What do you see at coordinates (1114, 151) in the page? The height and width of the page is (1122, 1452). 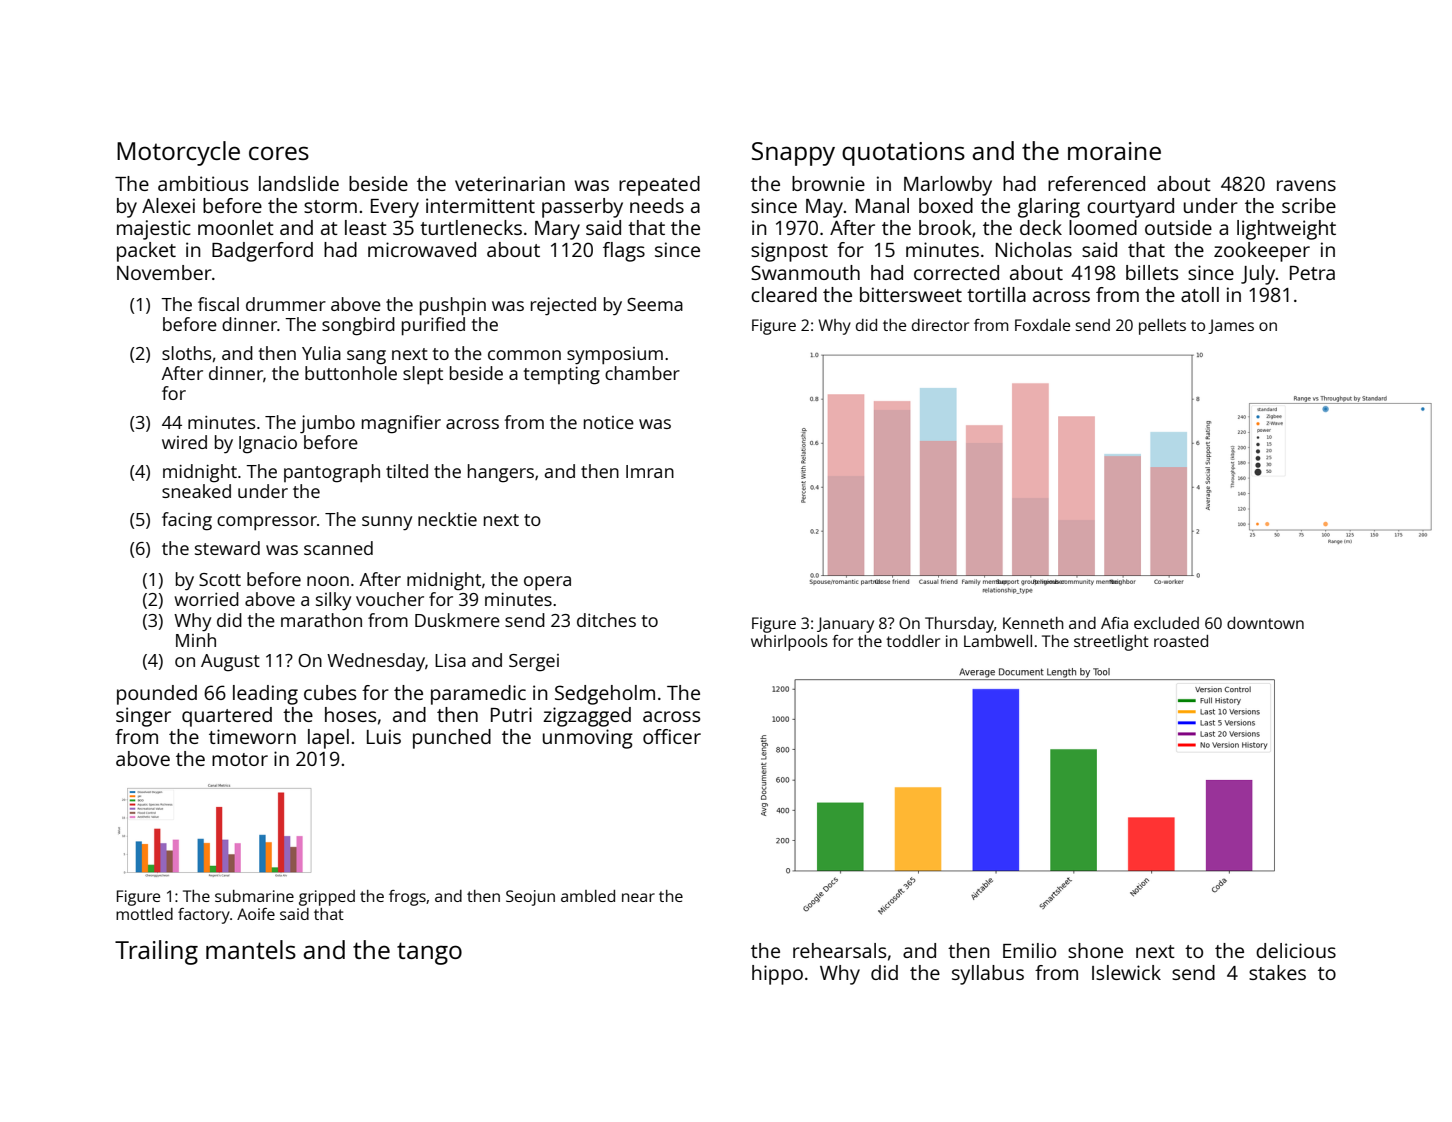 I see `moraine` at bounding box center [1114, 151].
